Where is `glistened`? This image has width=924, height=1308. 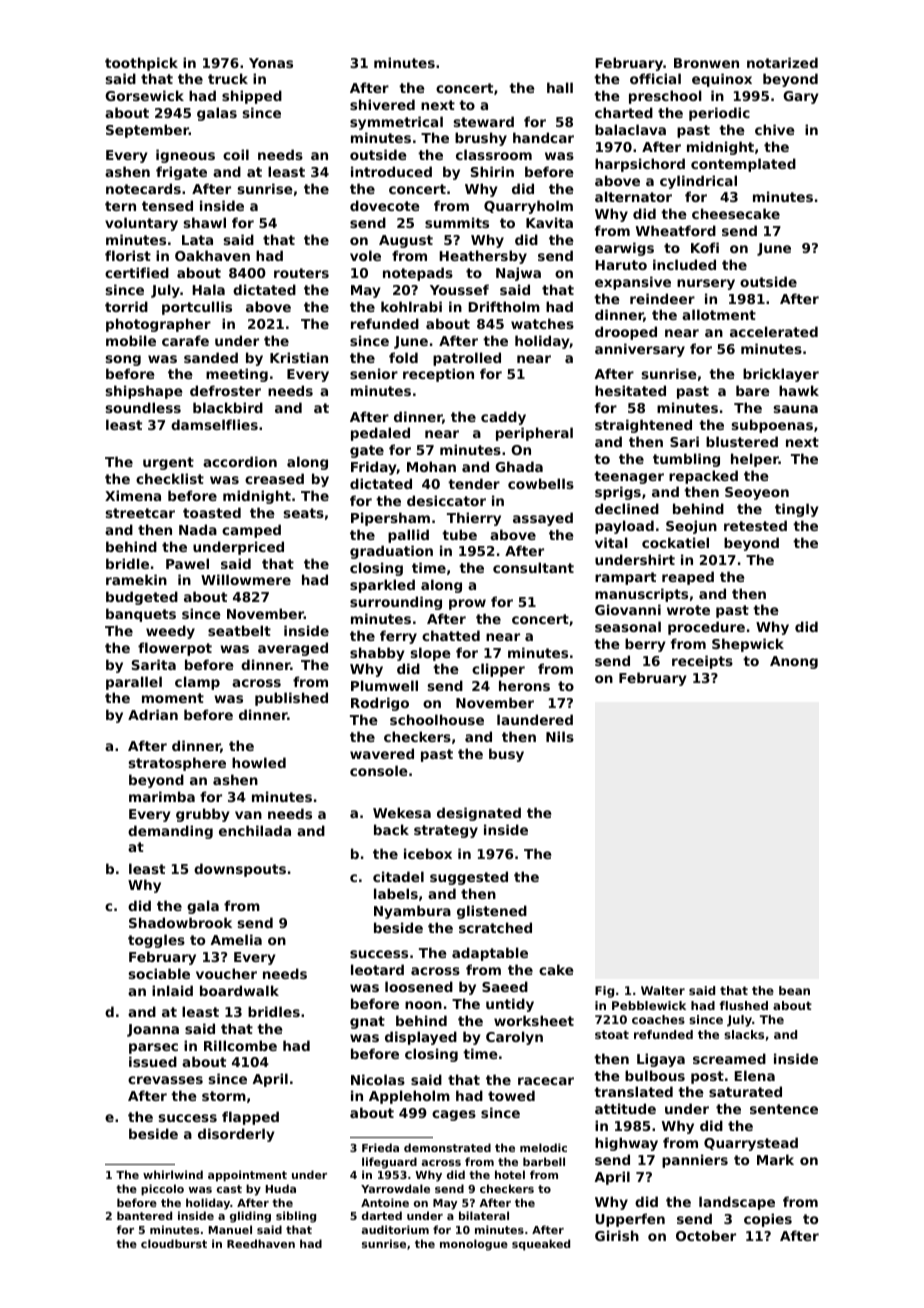
glistened is located at coordinates (492, 912).
